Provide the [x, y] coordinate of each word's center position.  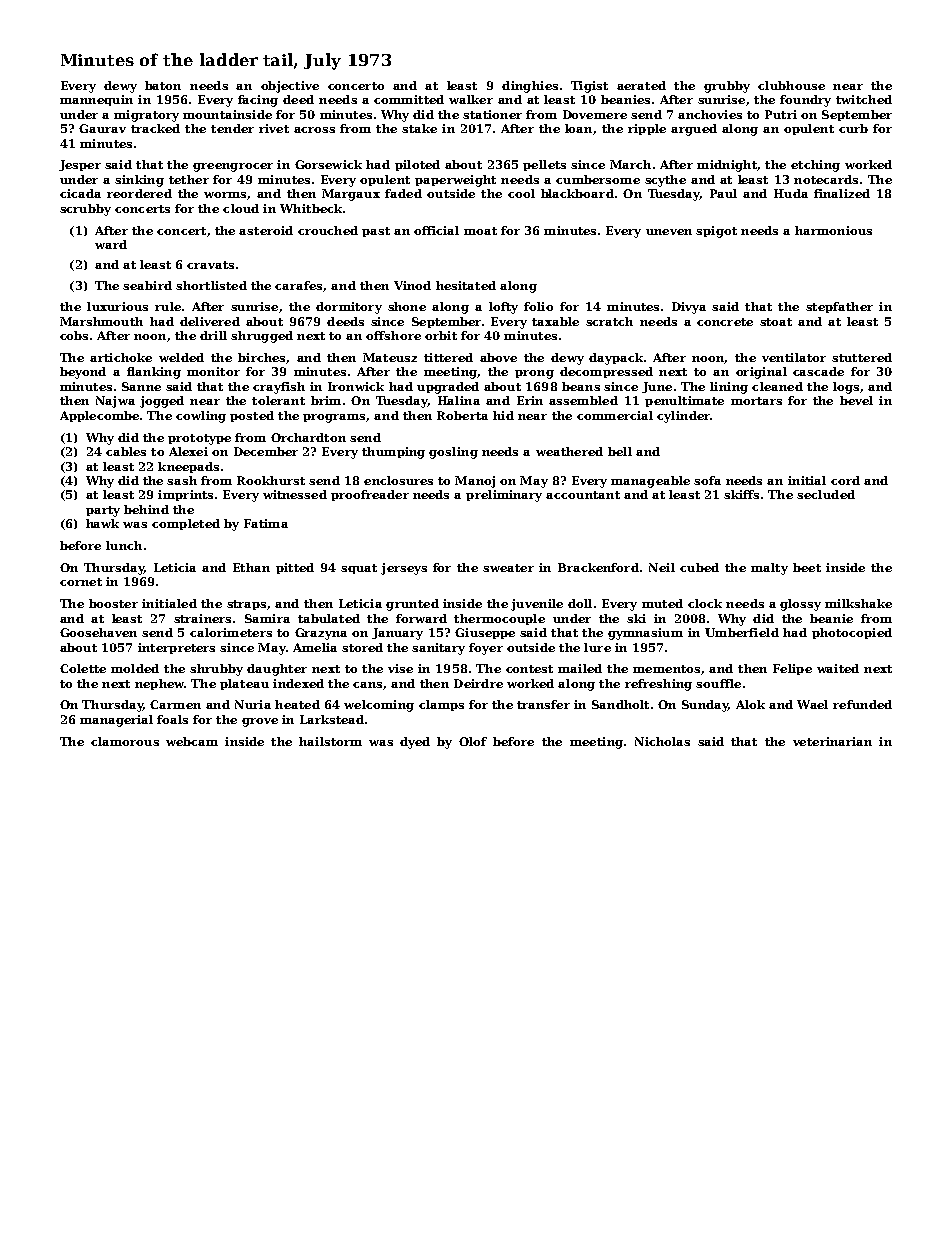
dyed [415, 743]
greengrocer [233, 167]
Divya [689, 308]
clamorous [125, 741]
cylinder [684, 417]
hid [503, 415]
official [436, 230]
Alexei [188, 451]
